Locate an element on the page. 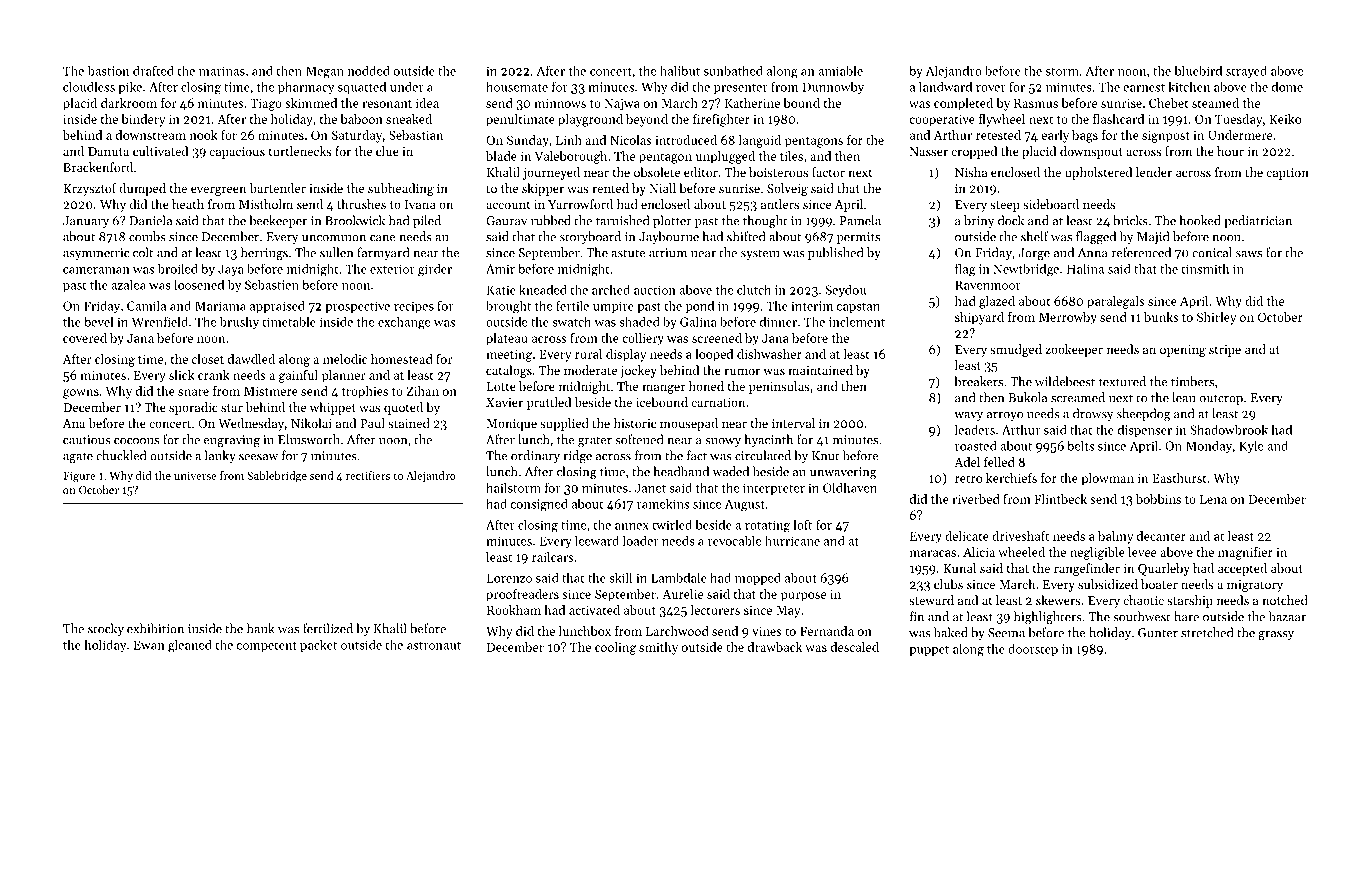 This document has height=887, width=1372. Daniela is located at coordinates (150, 220).
